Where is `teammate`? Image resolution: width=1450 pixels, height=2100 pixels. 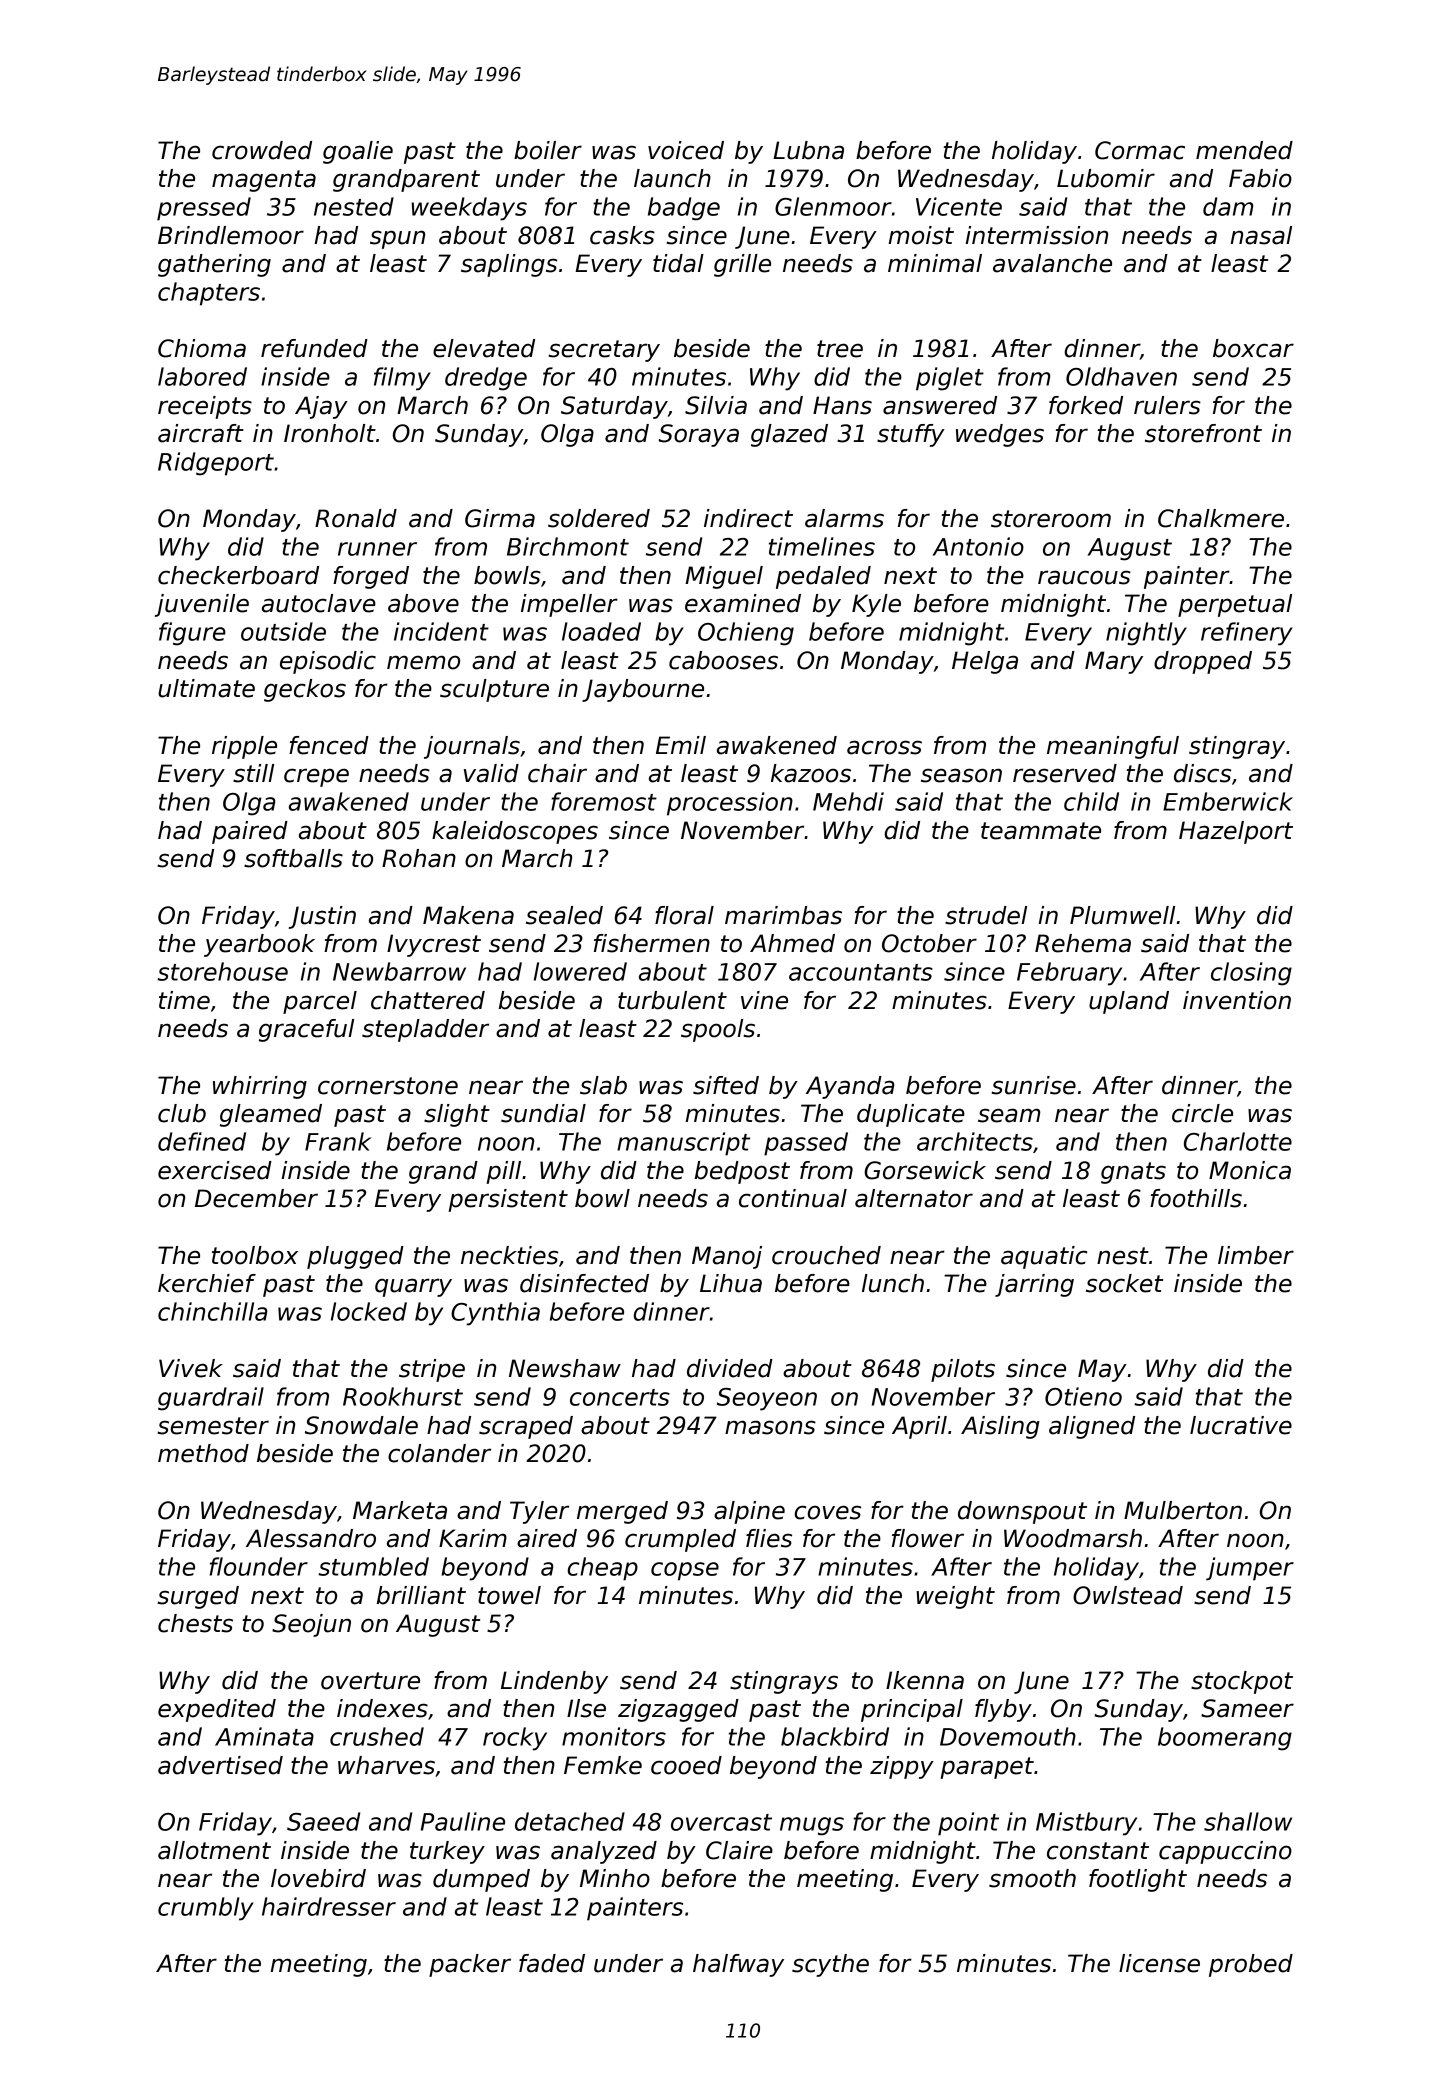
teammate is located at coordinates (1041, 831).
